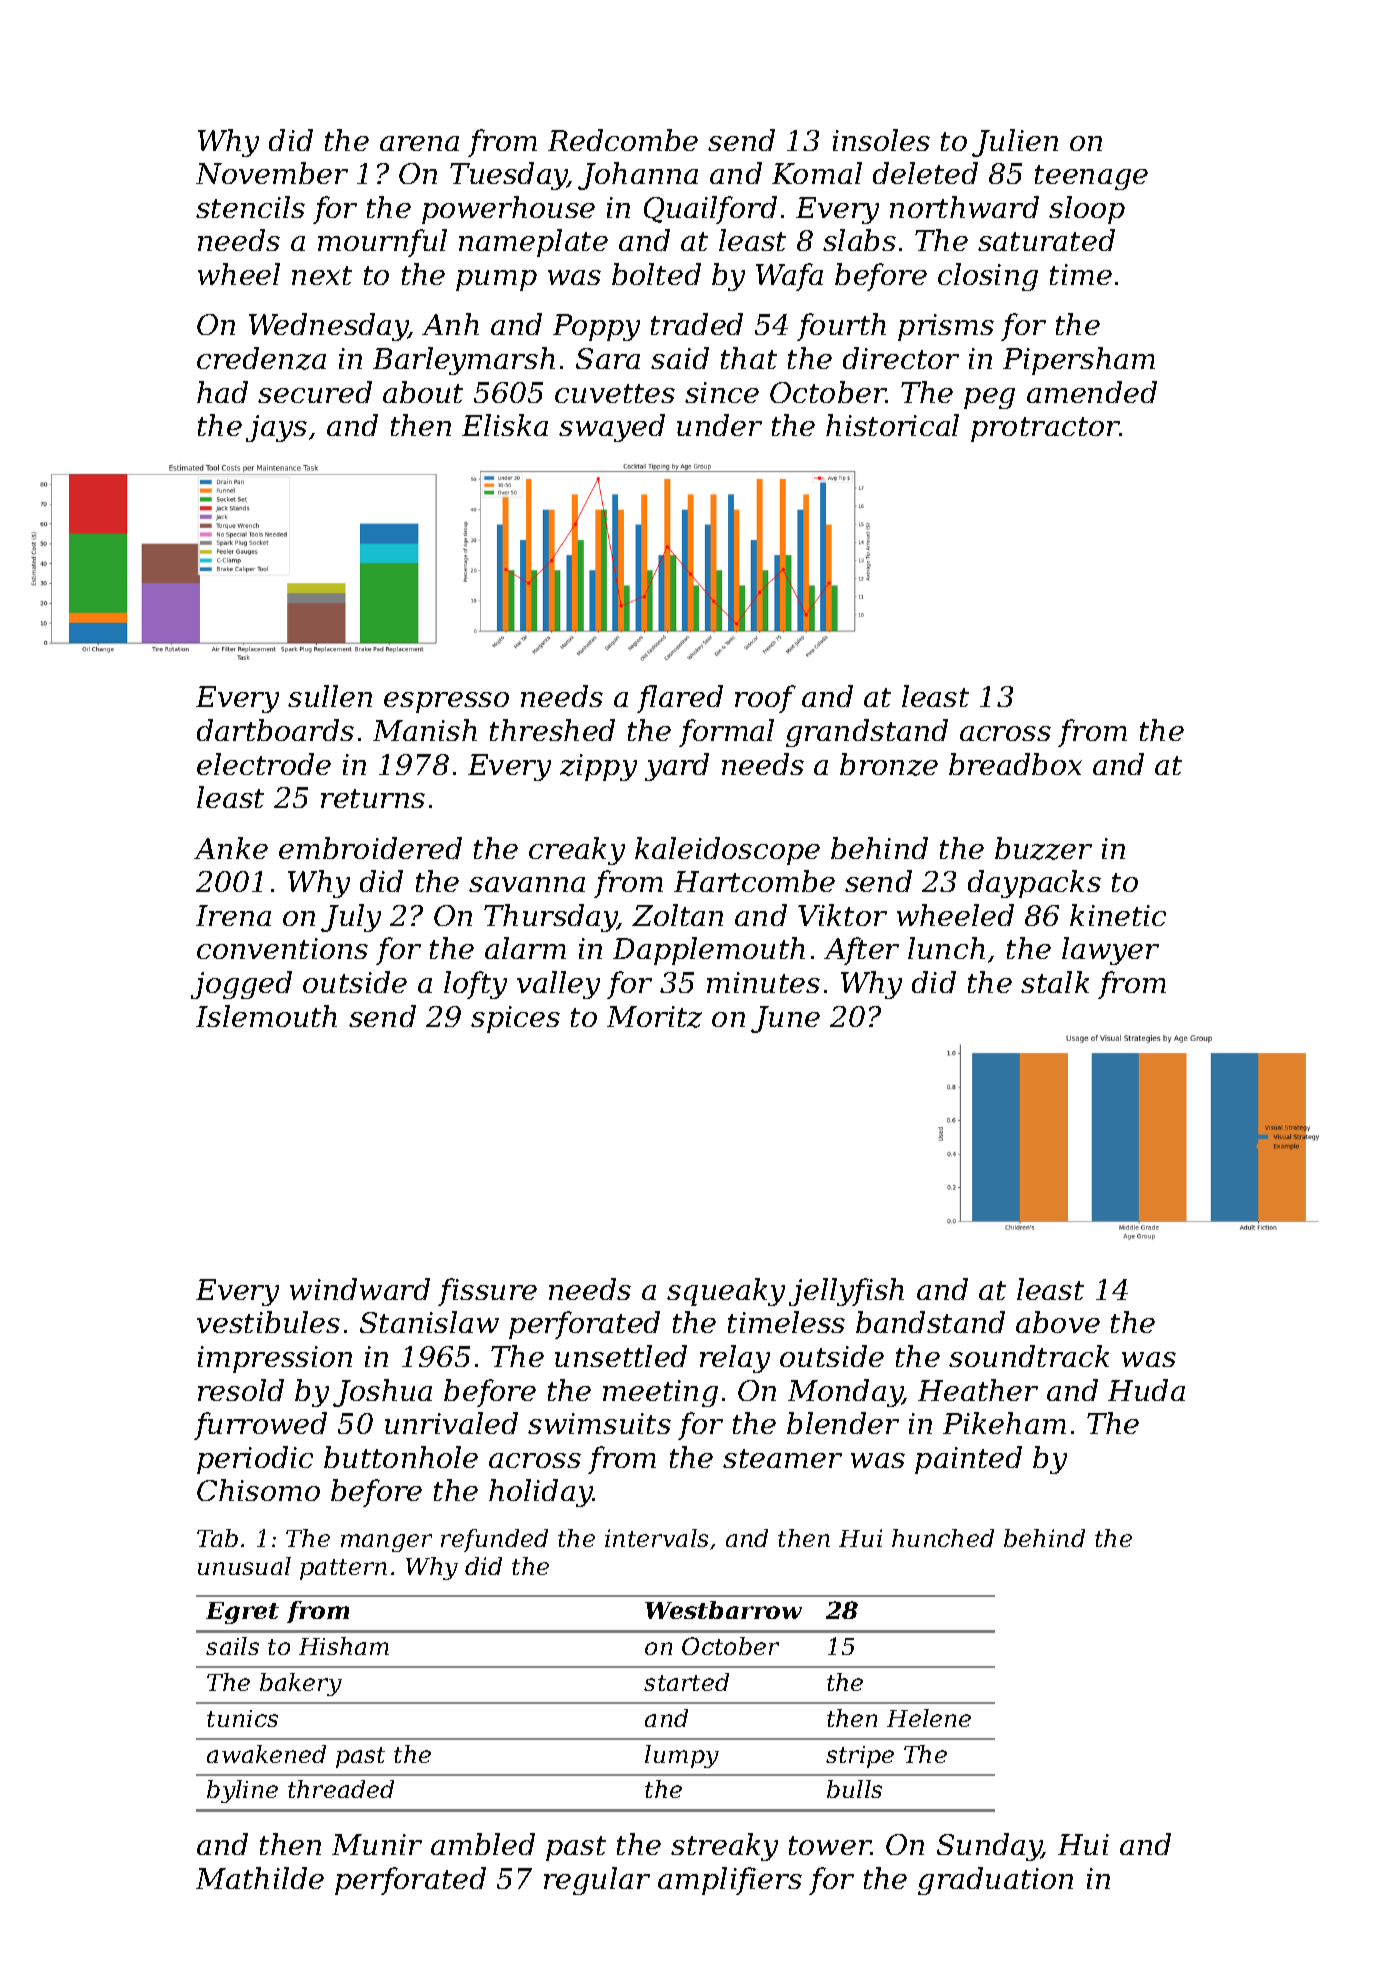 Image resolution: width=1386 pixels, height=1969 pixels. I want to click on windward, so click(360, 1289).
